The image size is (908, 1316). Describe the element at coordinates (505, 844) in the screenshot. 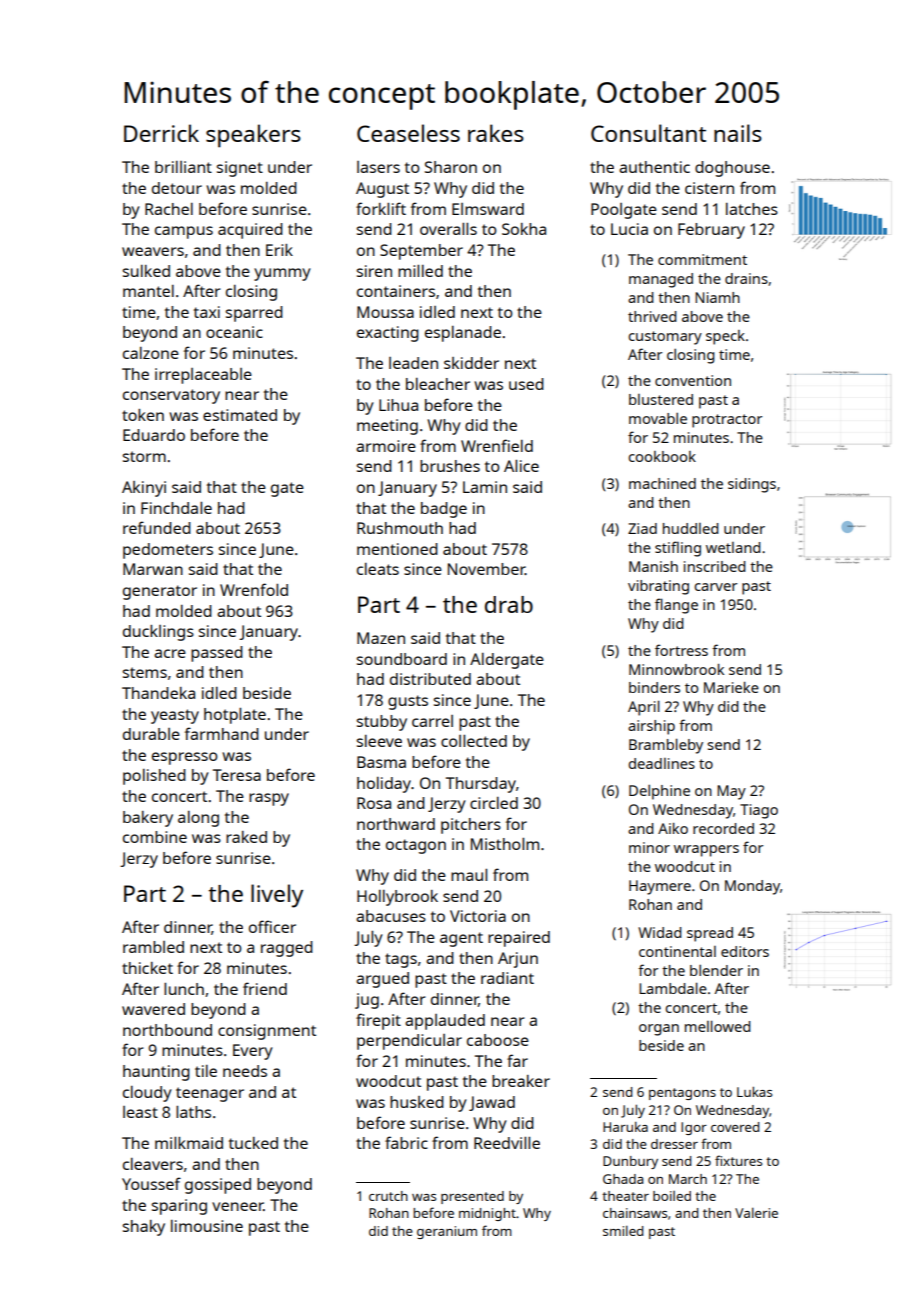

I see `Mistholm` at that location.
